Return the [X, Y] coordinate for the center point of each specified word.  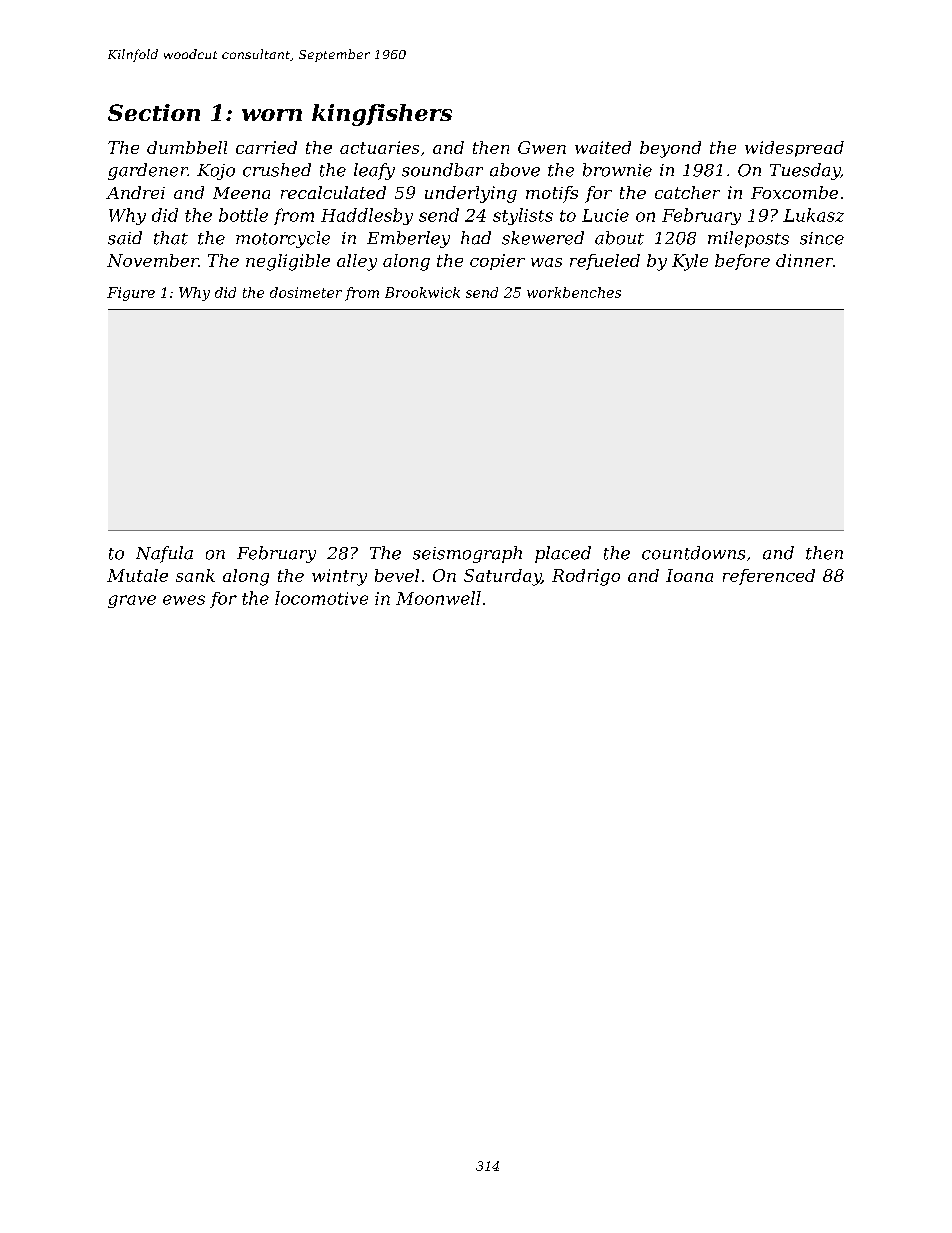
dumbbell [187, 147]
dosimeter [306, 292]
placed [563, 554]
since [822, 238]
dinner [804, 260]
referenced [769, 577]
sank [195, 575]
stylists [523, 216]
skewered [543, 238]
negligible [288, 262]
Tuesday [805, 171]
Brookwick [422, 292]
